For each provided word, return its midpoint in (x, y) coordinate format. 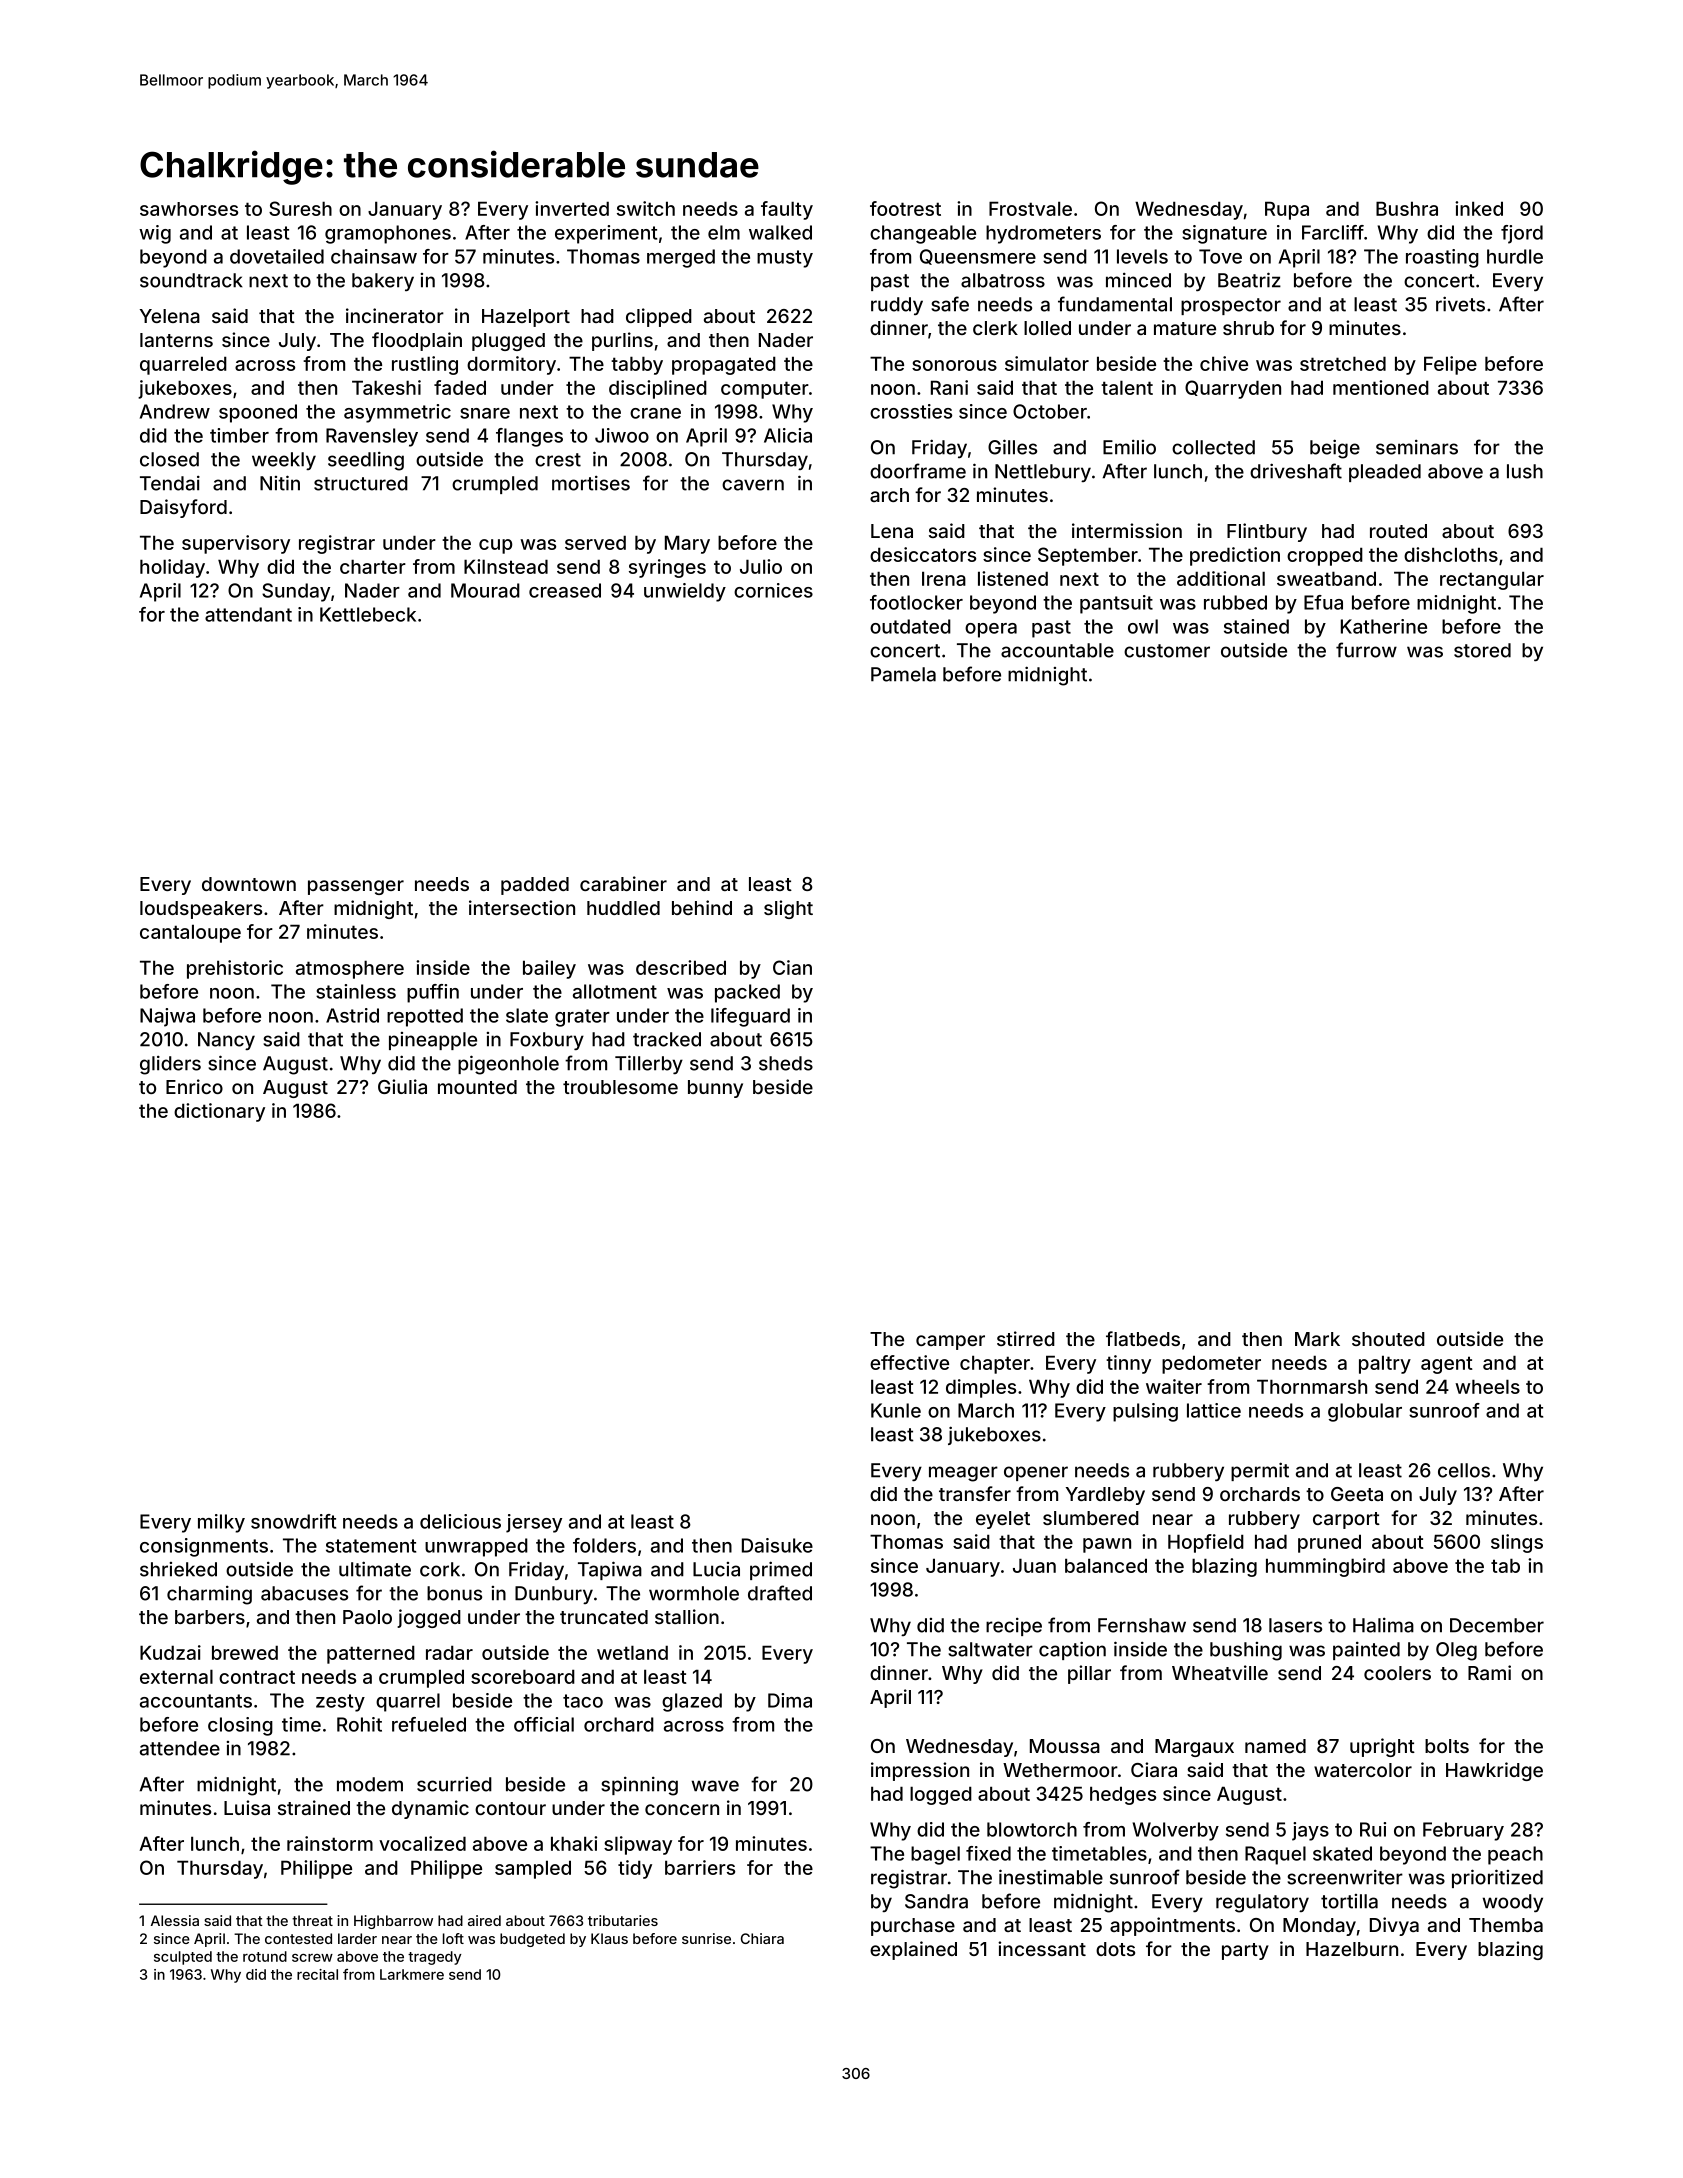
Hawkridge (1494, 1771)
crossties (911, 411)
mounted (477, 1087)
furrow (1366, 650)
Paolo (367, 1617)
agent (1447, 1365)
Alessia (175, 1920)
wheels (1487, 1386)
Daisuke (777, 1545)
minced (1138, 280)
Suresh (300, 208)
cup (495, 546)
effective (909, 1362)
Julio (761, 566)
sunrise (706, 1938)
